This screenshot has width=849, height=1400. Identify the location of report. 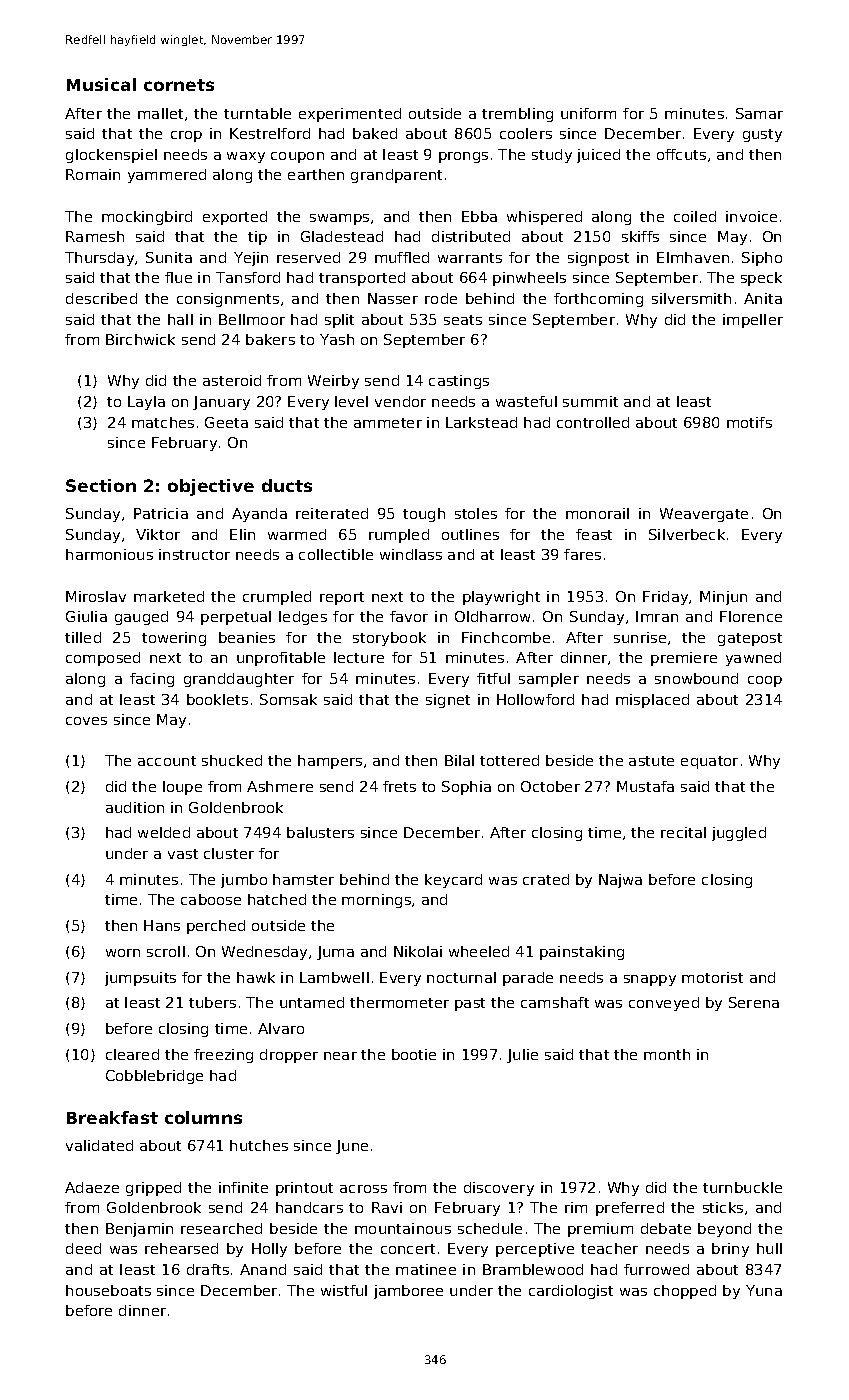
(342, 598).
